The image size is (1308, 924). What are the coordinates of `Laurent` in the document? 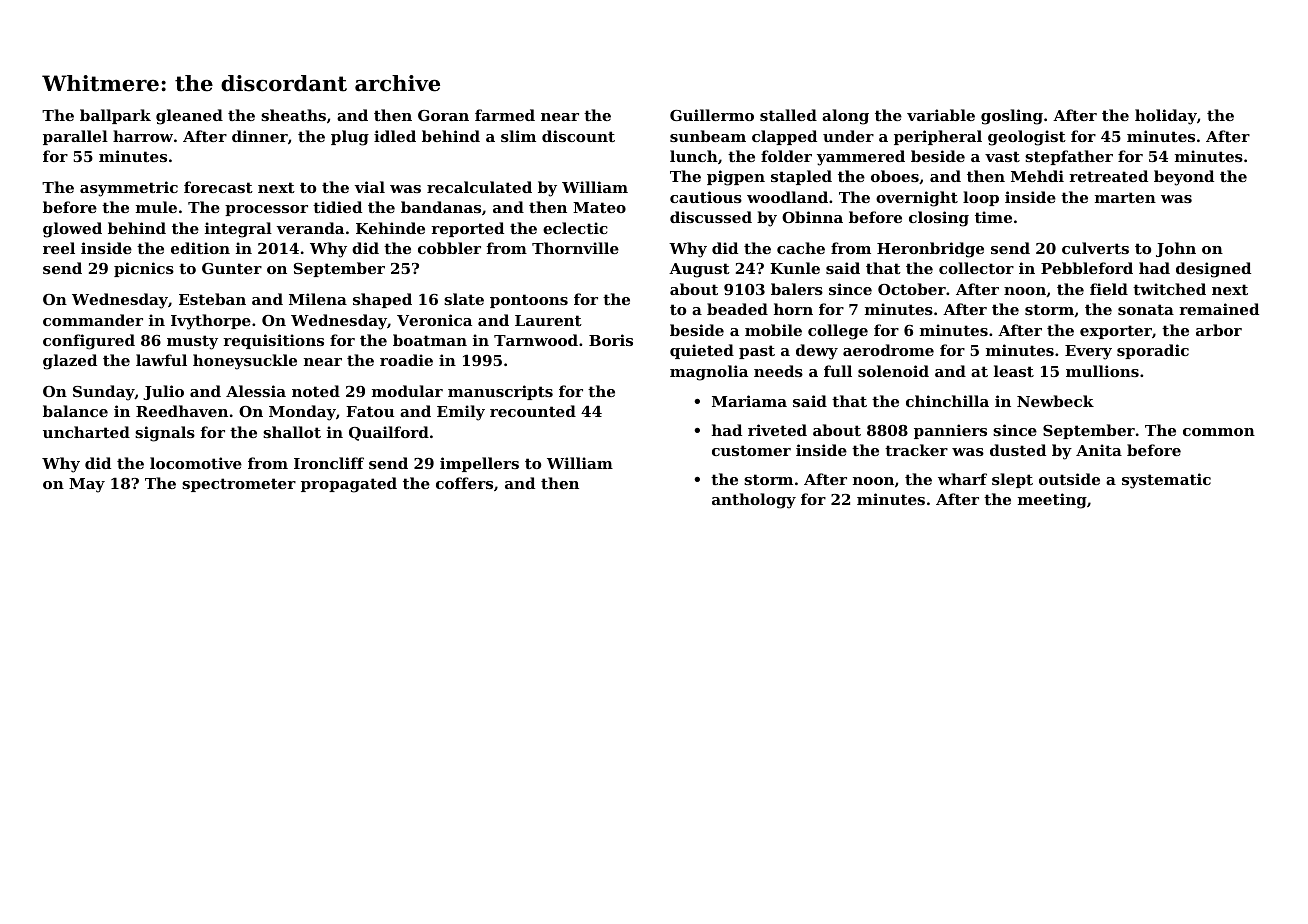 It's located at (548, 320).
